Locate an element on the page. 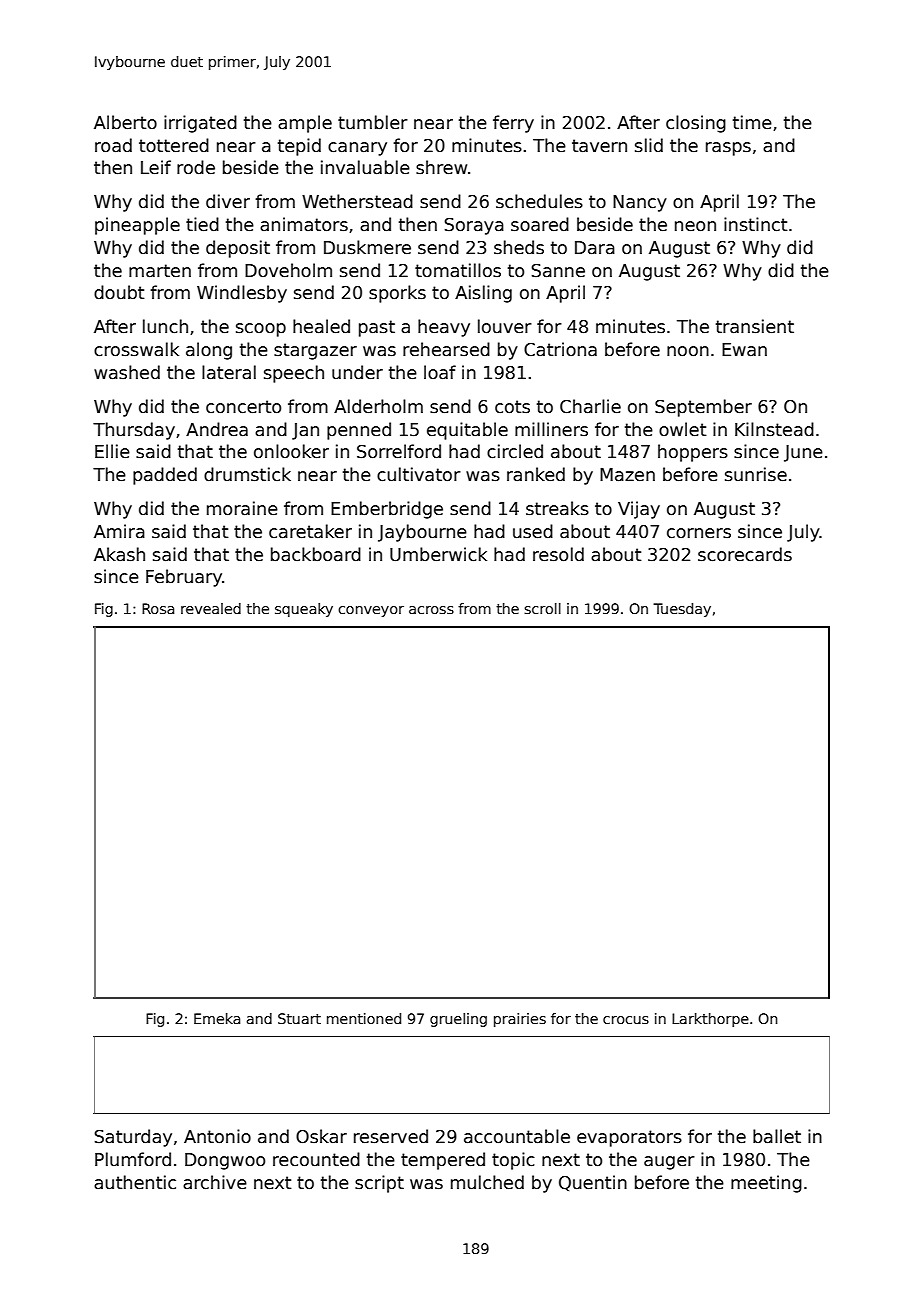 The height and width of the document is (1314, 924). louver is located at coordinates (505, 326).
